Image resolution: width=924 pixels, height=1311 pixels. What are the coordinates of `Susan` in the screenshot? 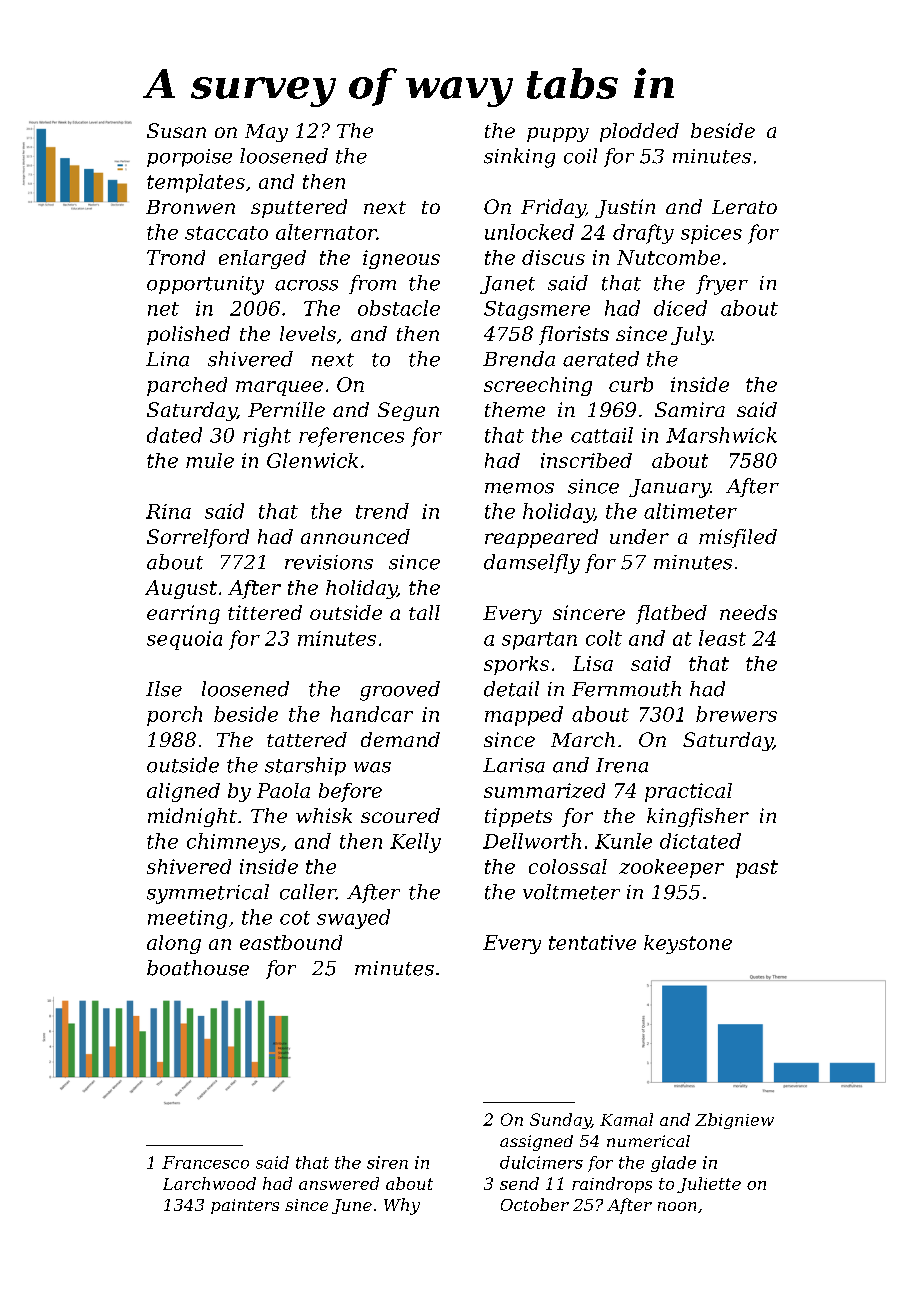 It's located at (176, 130).
